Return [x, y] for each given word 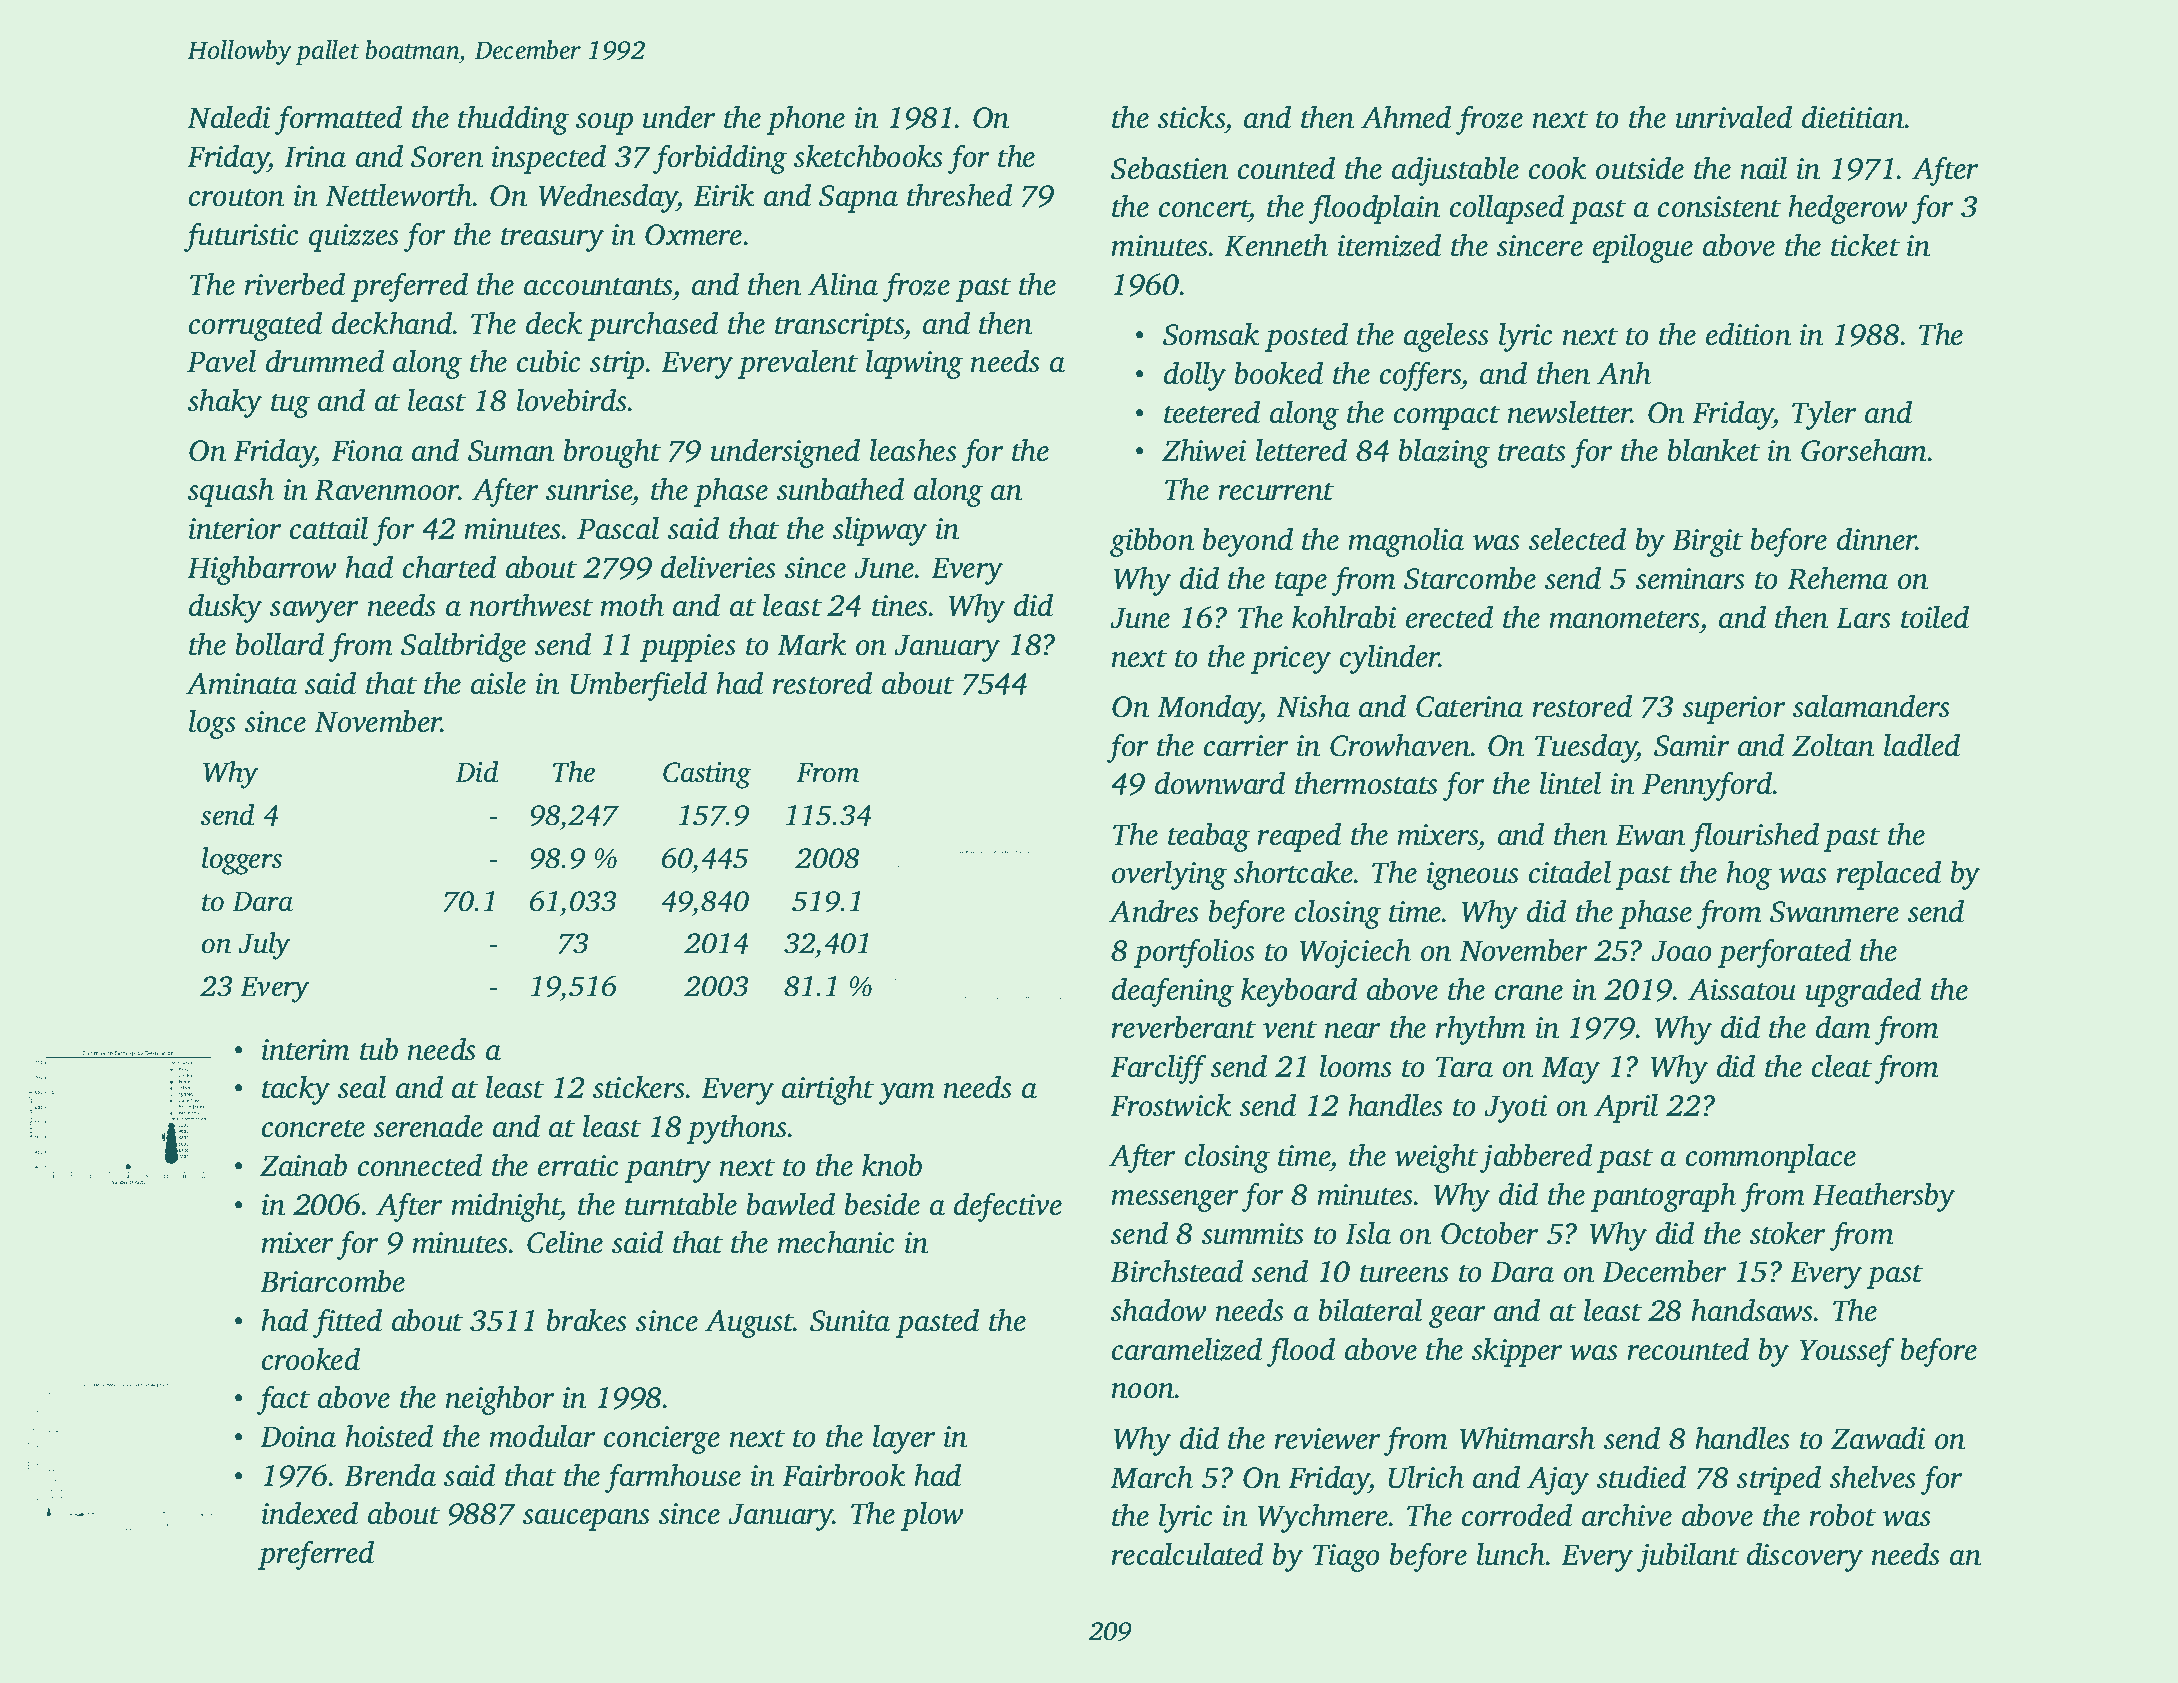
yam [906, 1094]
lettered [1301, 450]
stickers [639, 1087]
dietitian [1853, 117]
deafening [1173, 992]
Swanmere [1834, 912]
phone [806, 120]
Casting [707, 775]
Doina [298, 1437]
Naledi [228, 117]
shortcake [1294, 872]
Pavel [221, 361]
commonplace [1771, 1158]
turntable [681, 1204]
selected [1577, 539]
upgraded [1863, 992]
